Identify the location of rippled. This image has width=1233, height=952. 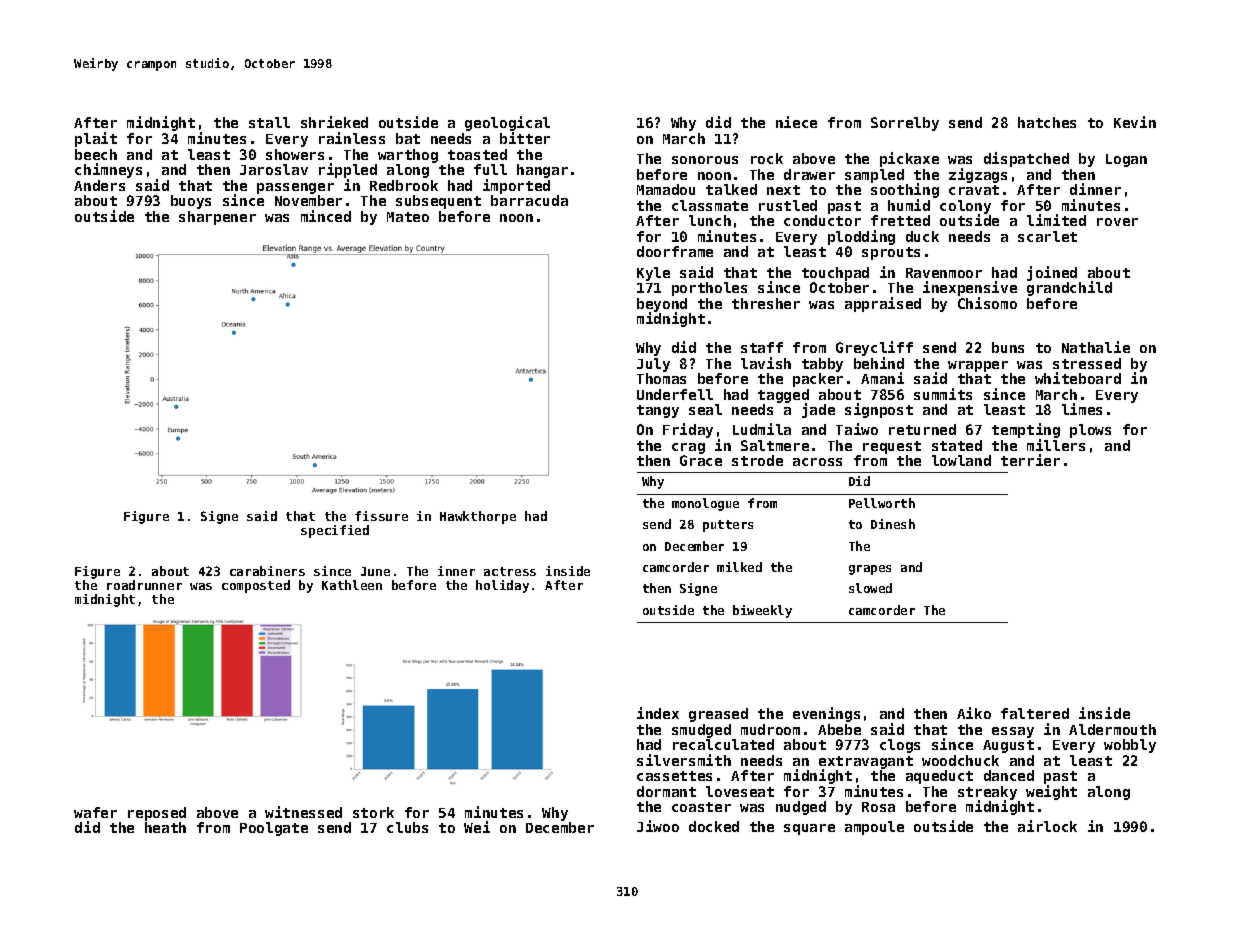
(348, 170).
